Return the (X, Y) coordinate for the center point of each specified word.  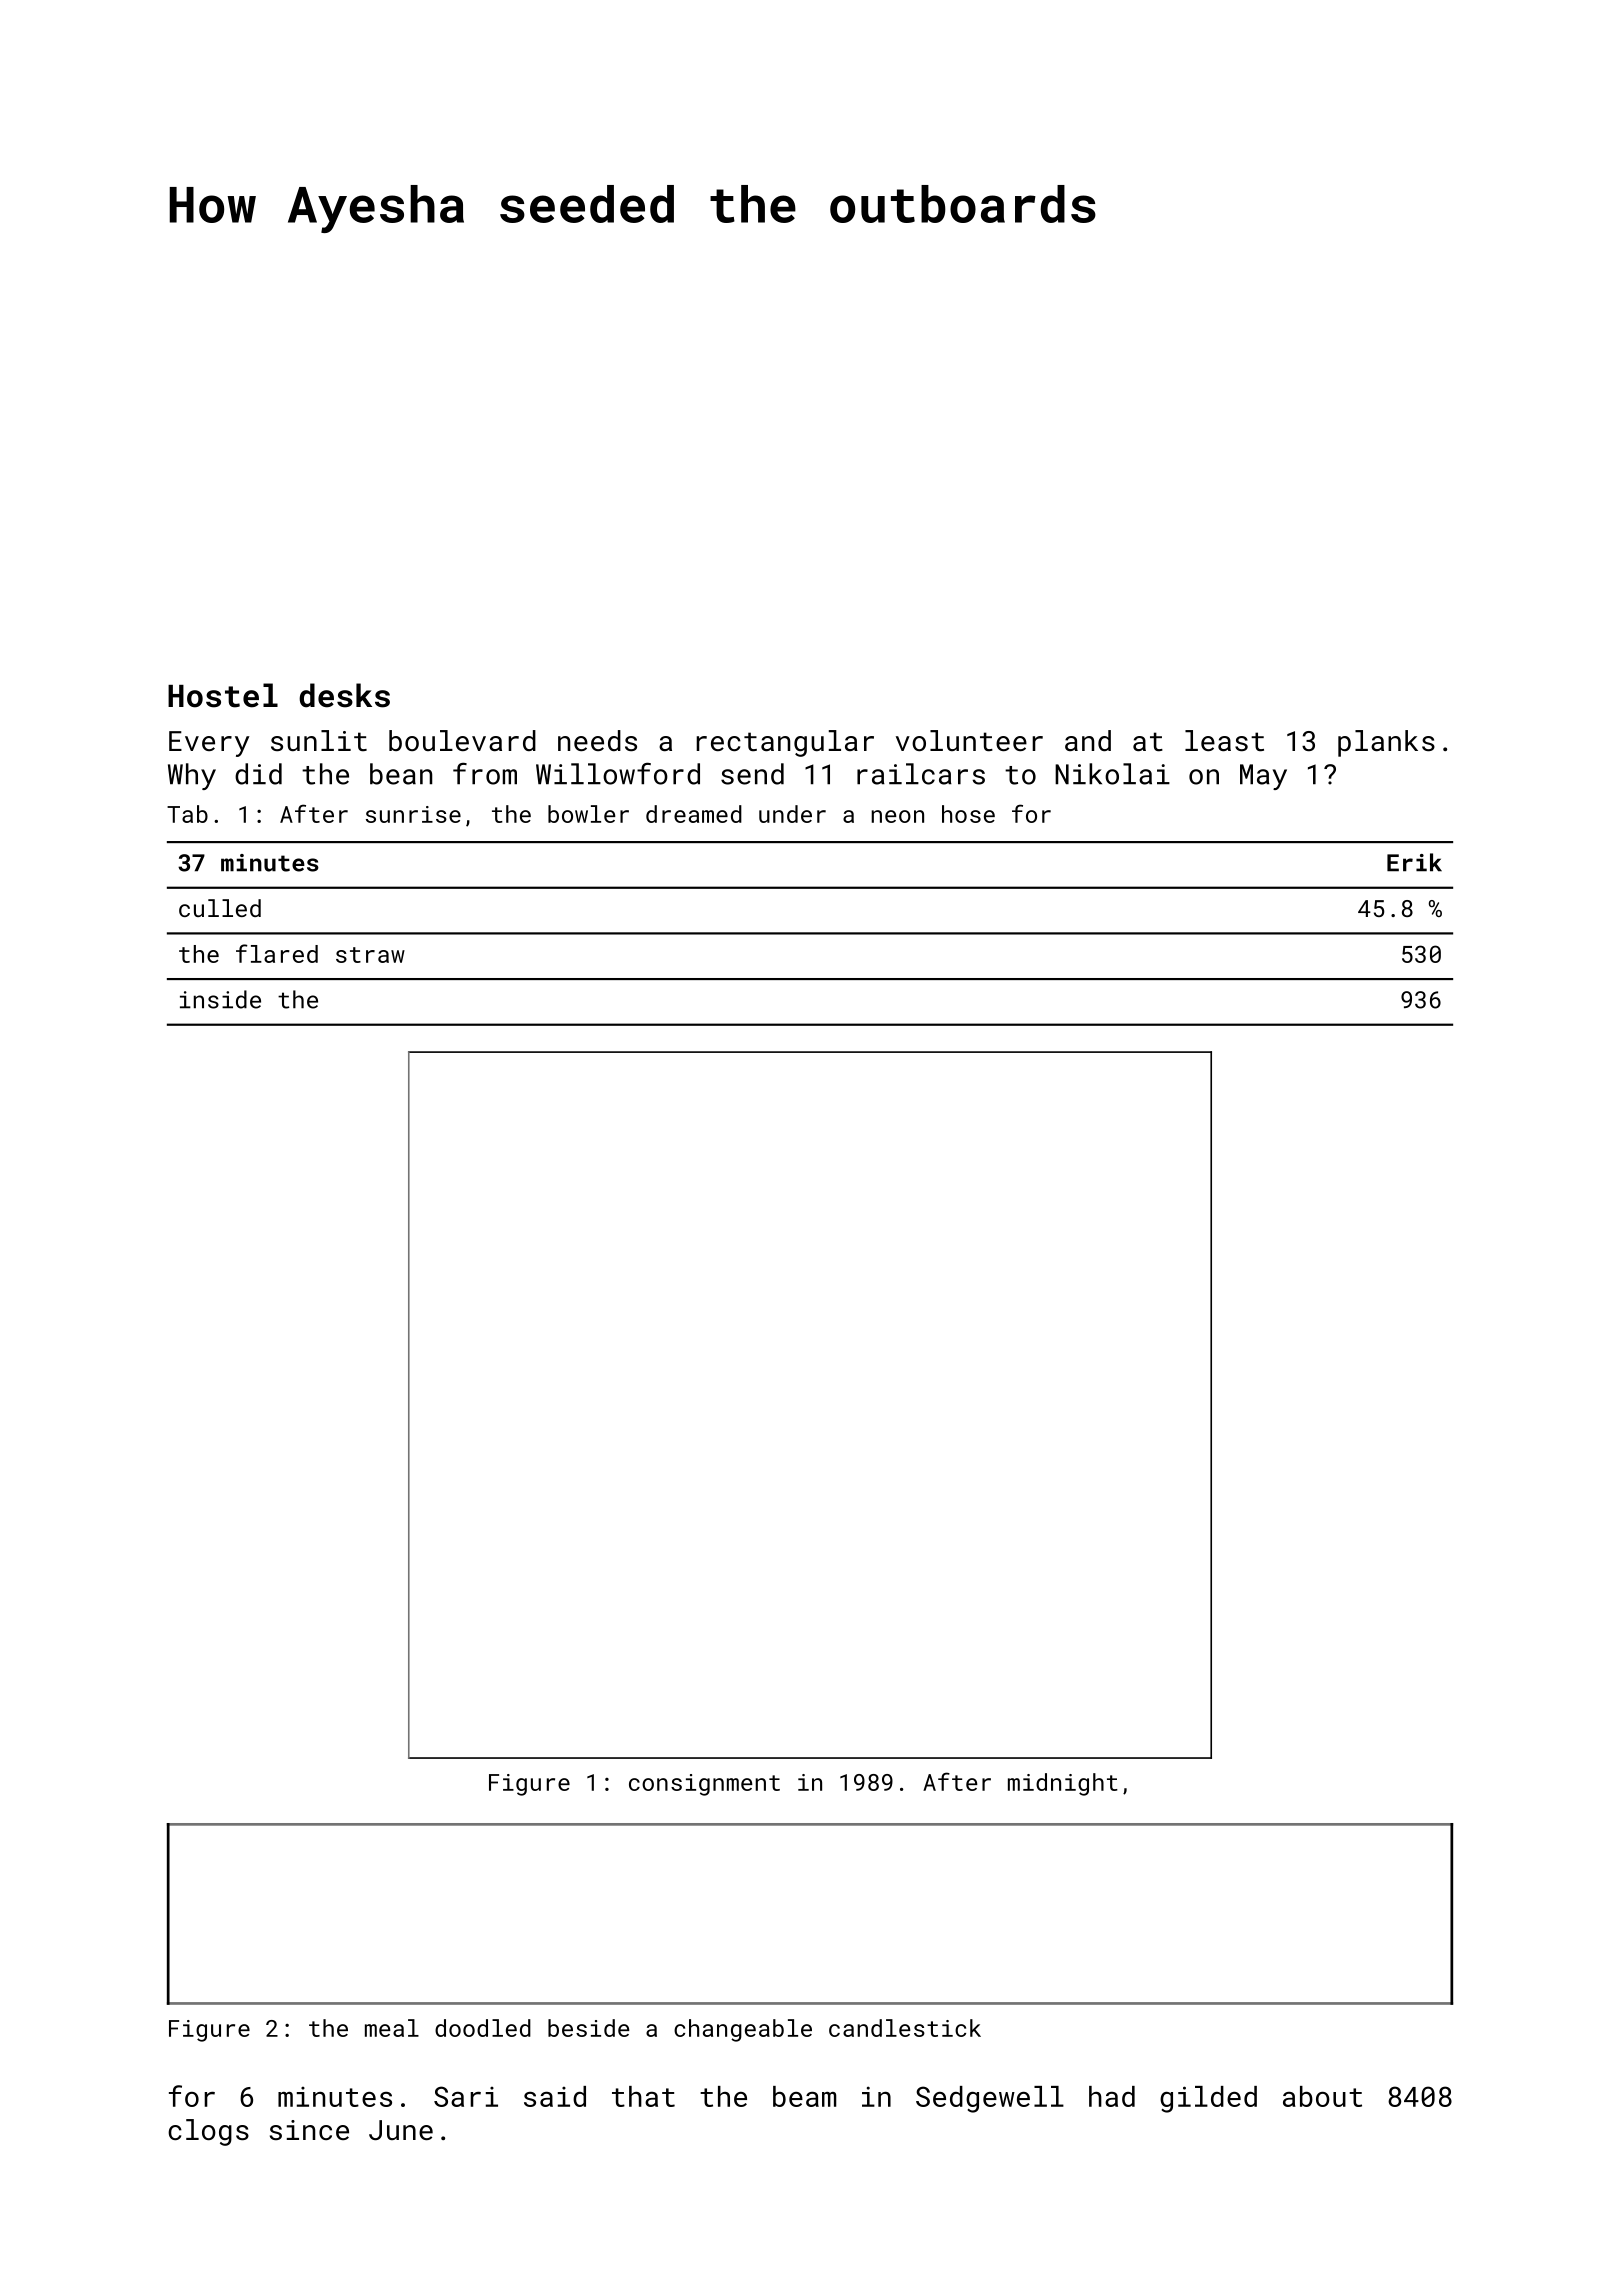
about (1322, 2096)
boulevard (462, 740)
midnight (1063, 1784)
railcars (921, 774)
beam (804, 2096)
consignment (704, 1785)
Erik (1414, 862)
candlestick (905, 2028)
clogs (208, 2132)
